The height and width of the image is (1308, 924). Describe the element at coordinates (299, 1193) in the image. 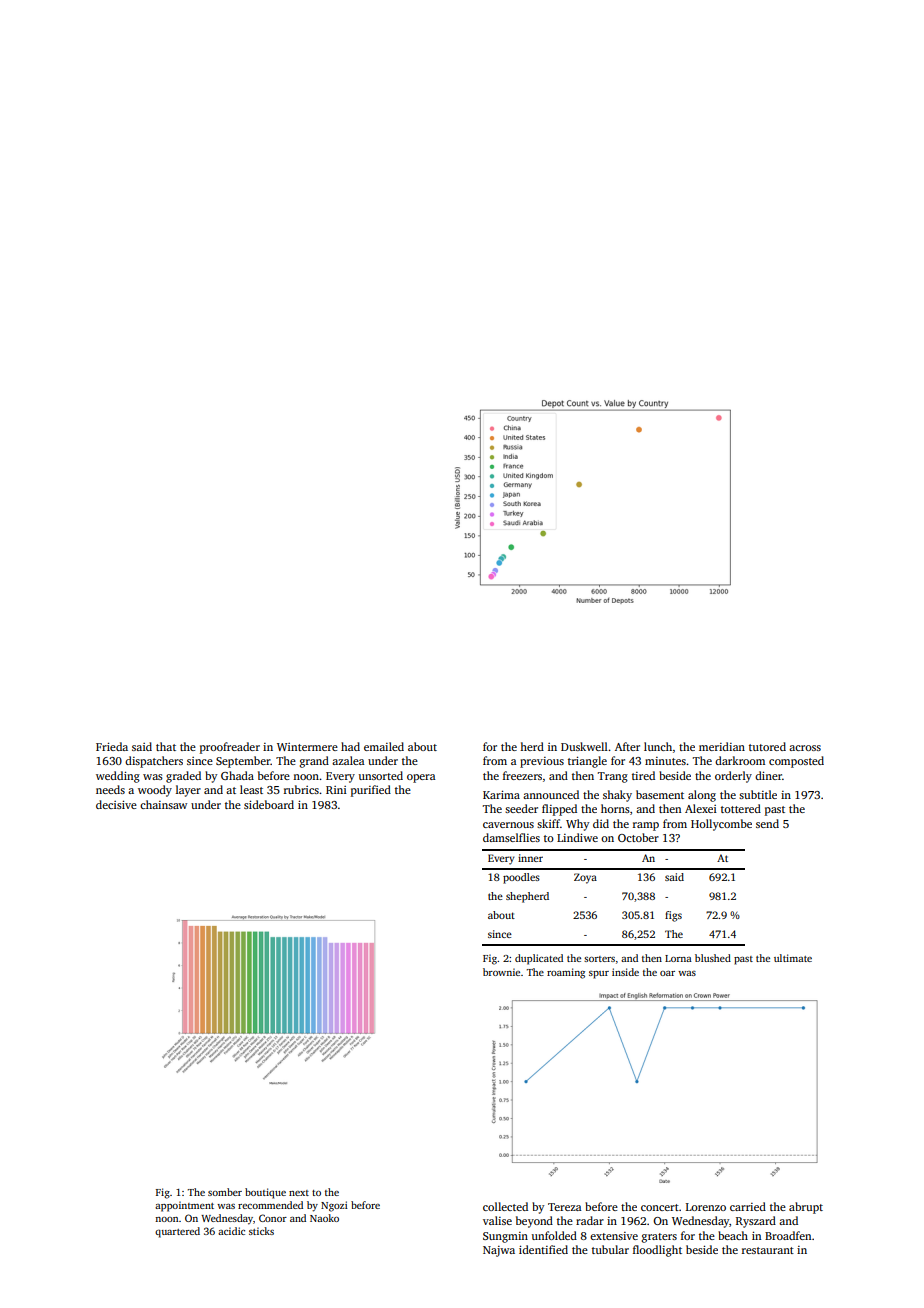

I see `next` at that location.
